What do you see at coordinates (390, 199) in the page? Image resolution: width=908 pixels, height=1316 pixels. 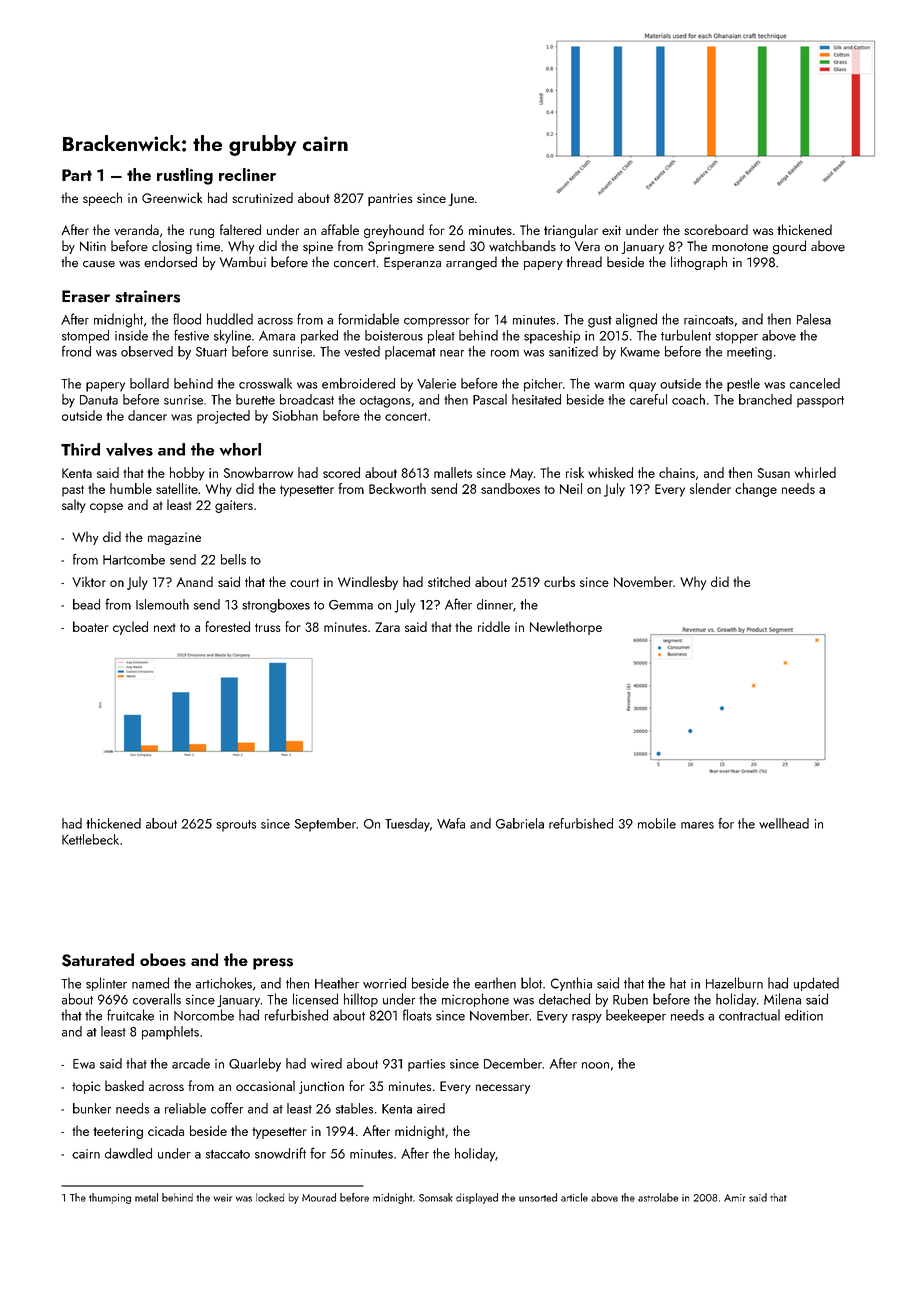 I see `pantries` at bounding box center [390, 199].
